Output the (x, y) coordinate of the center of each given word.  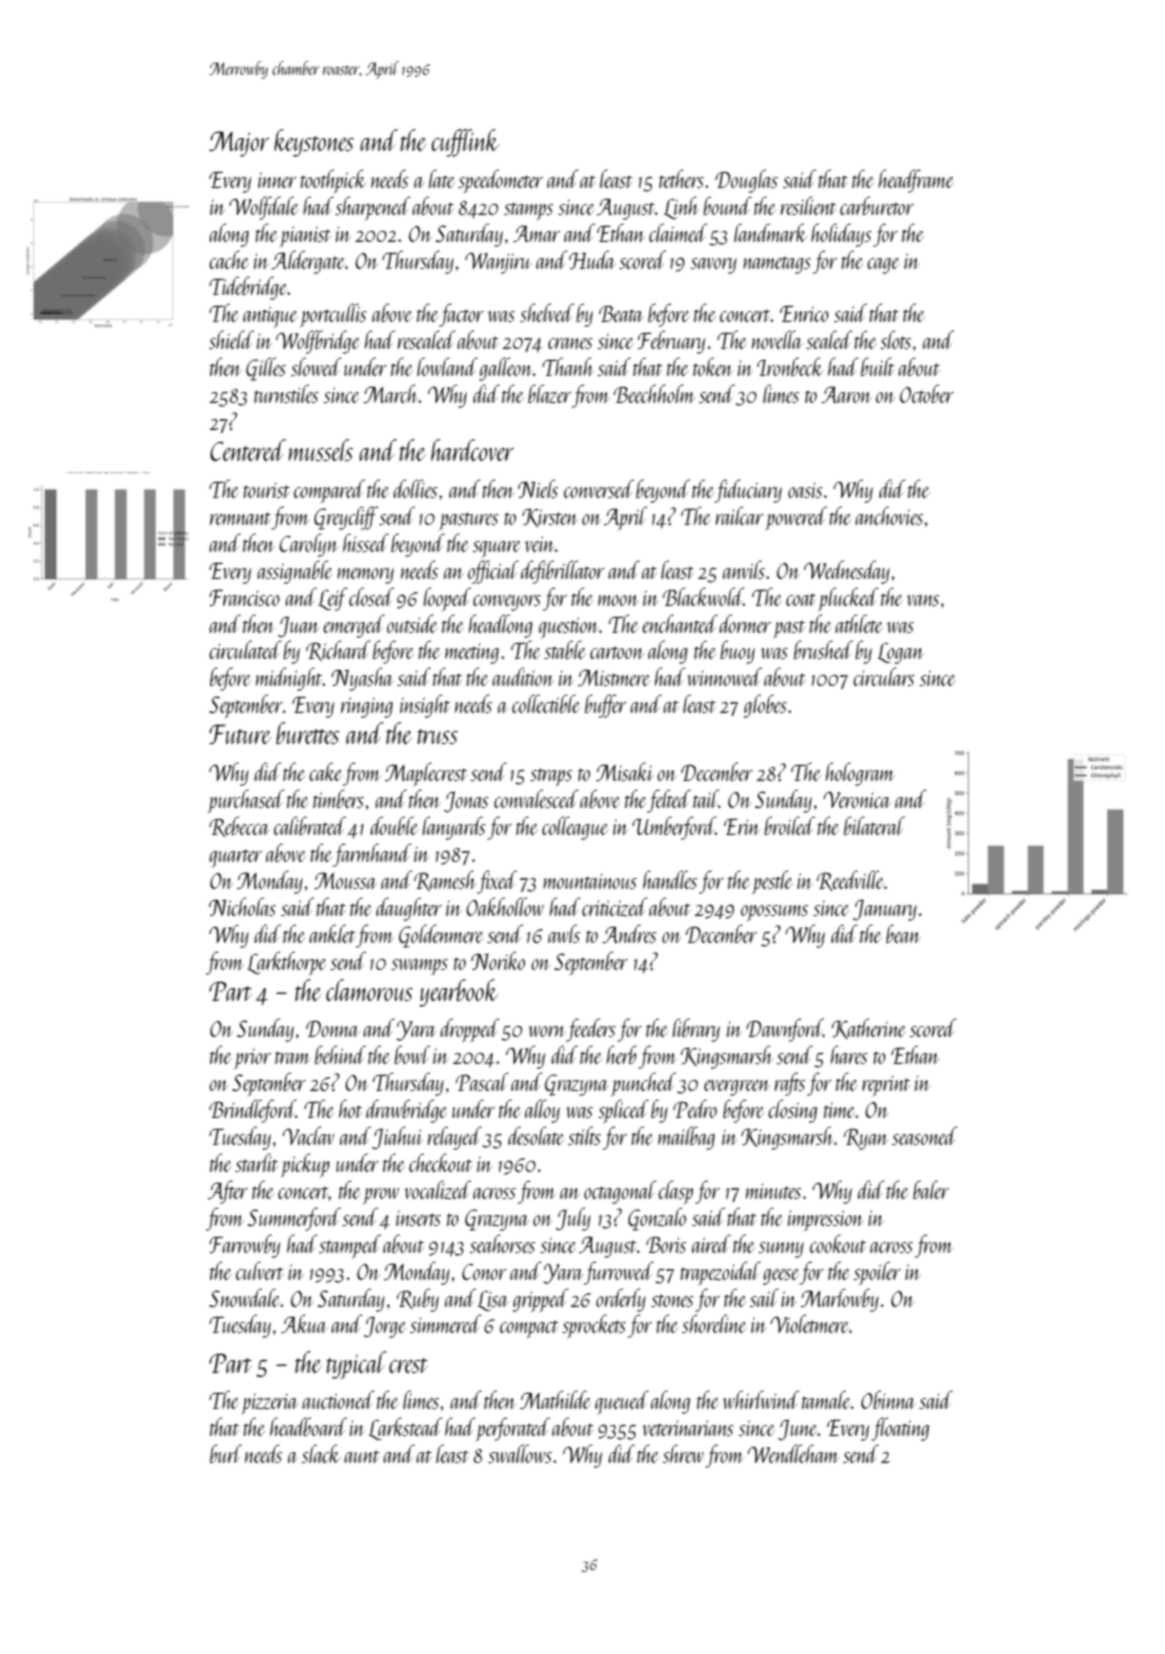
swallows (520, 1453)
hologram (860, 774)
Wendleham (793, 1453)
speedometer (500, 181)
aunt (361, 1456)
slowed (316, 366)
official (493, 572)
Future (240, 734)
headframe (916, 181)
